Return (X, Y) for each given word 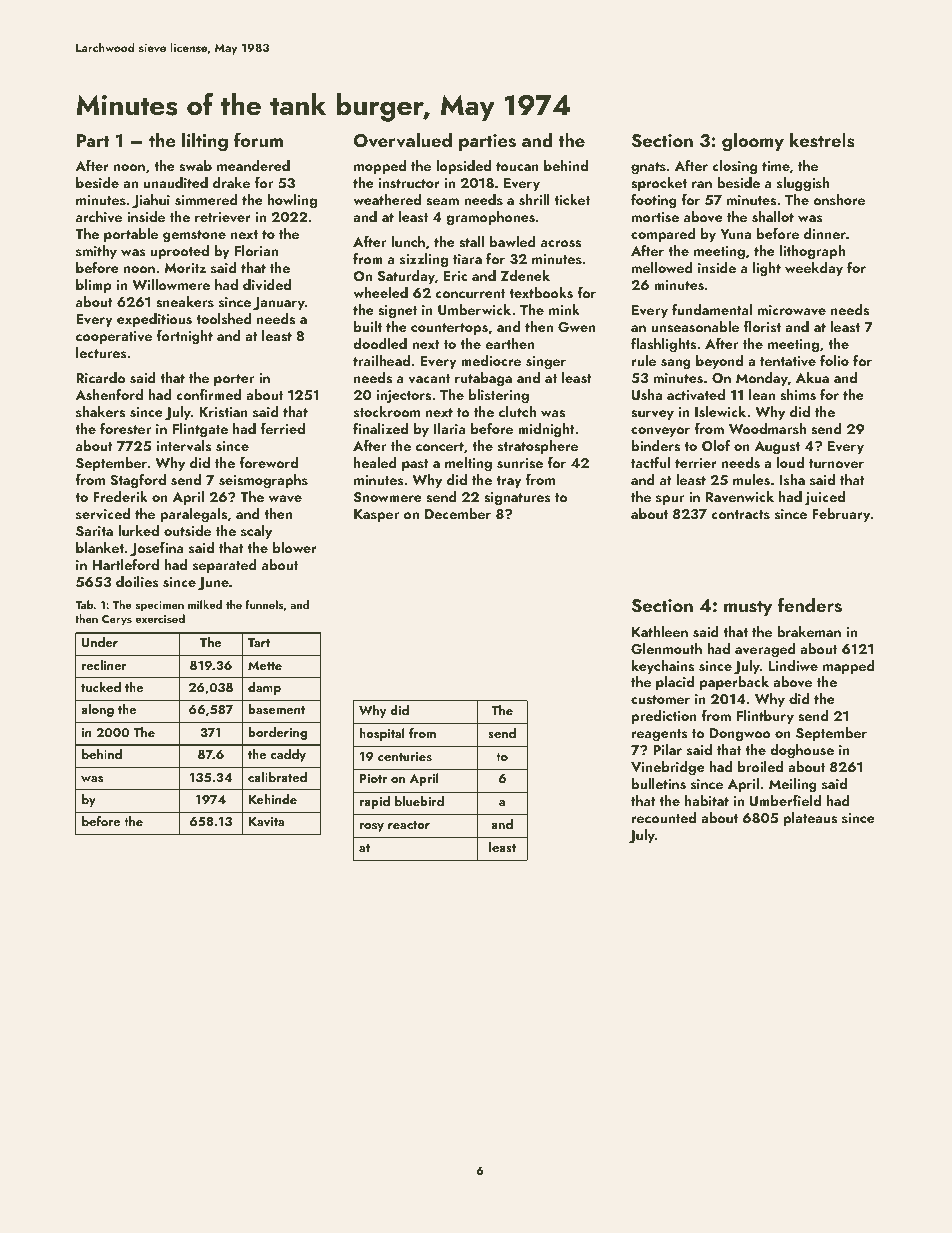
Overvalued (403, 140)
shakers (100, 412)
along (97, 710)
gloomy (753, 142)
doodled (380, 343)
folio (834, 360)
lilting (205, 142)
